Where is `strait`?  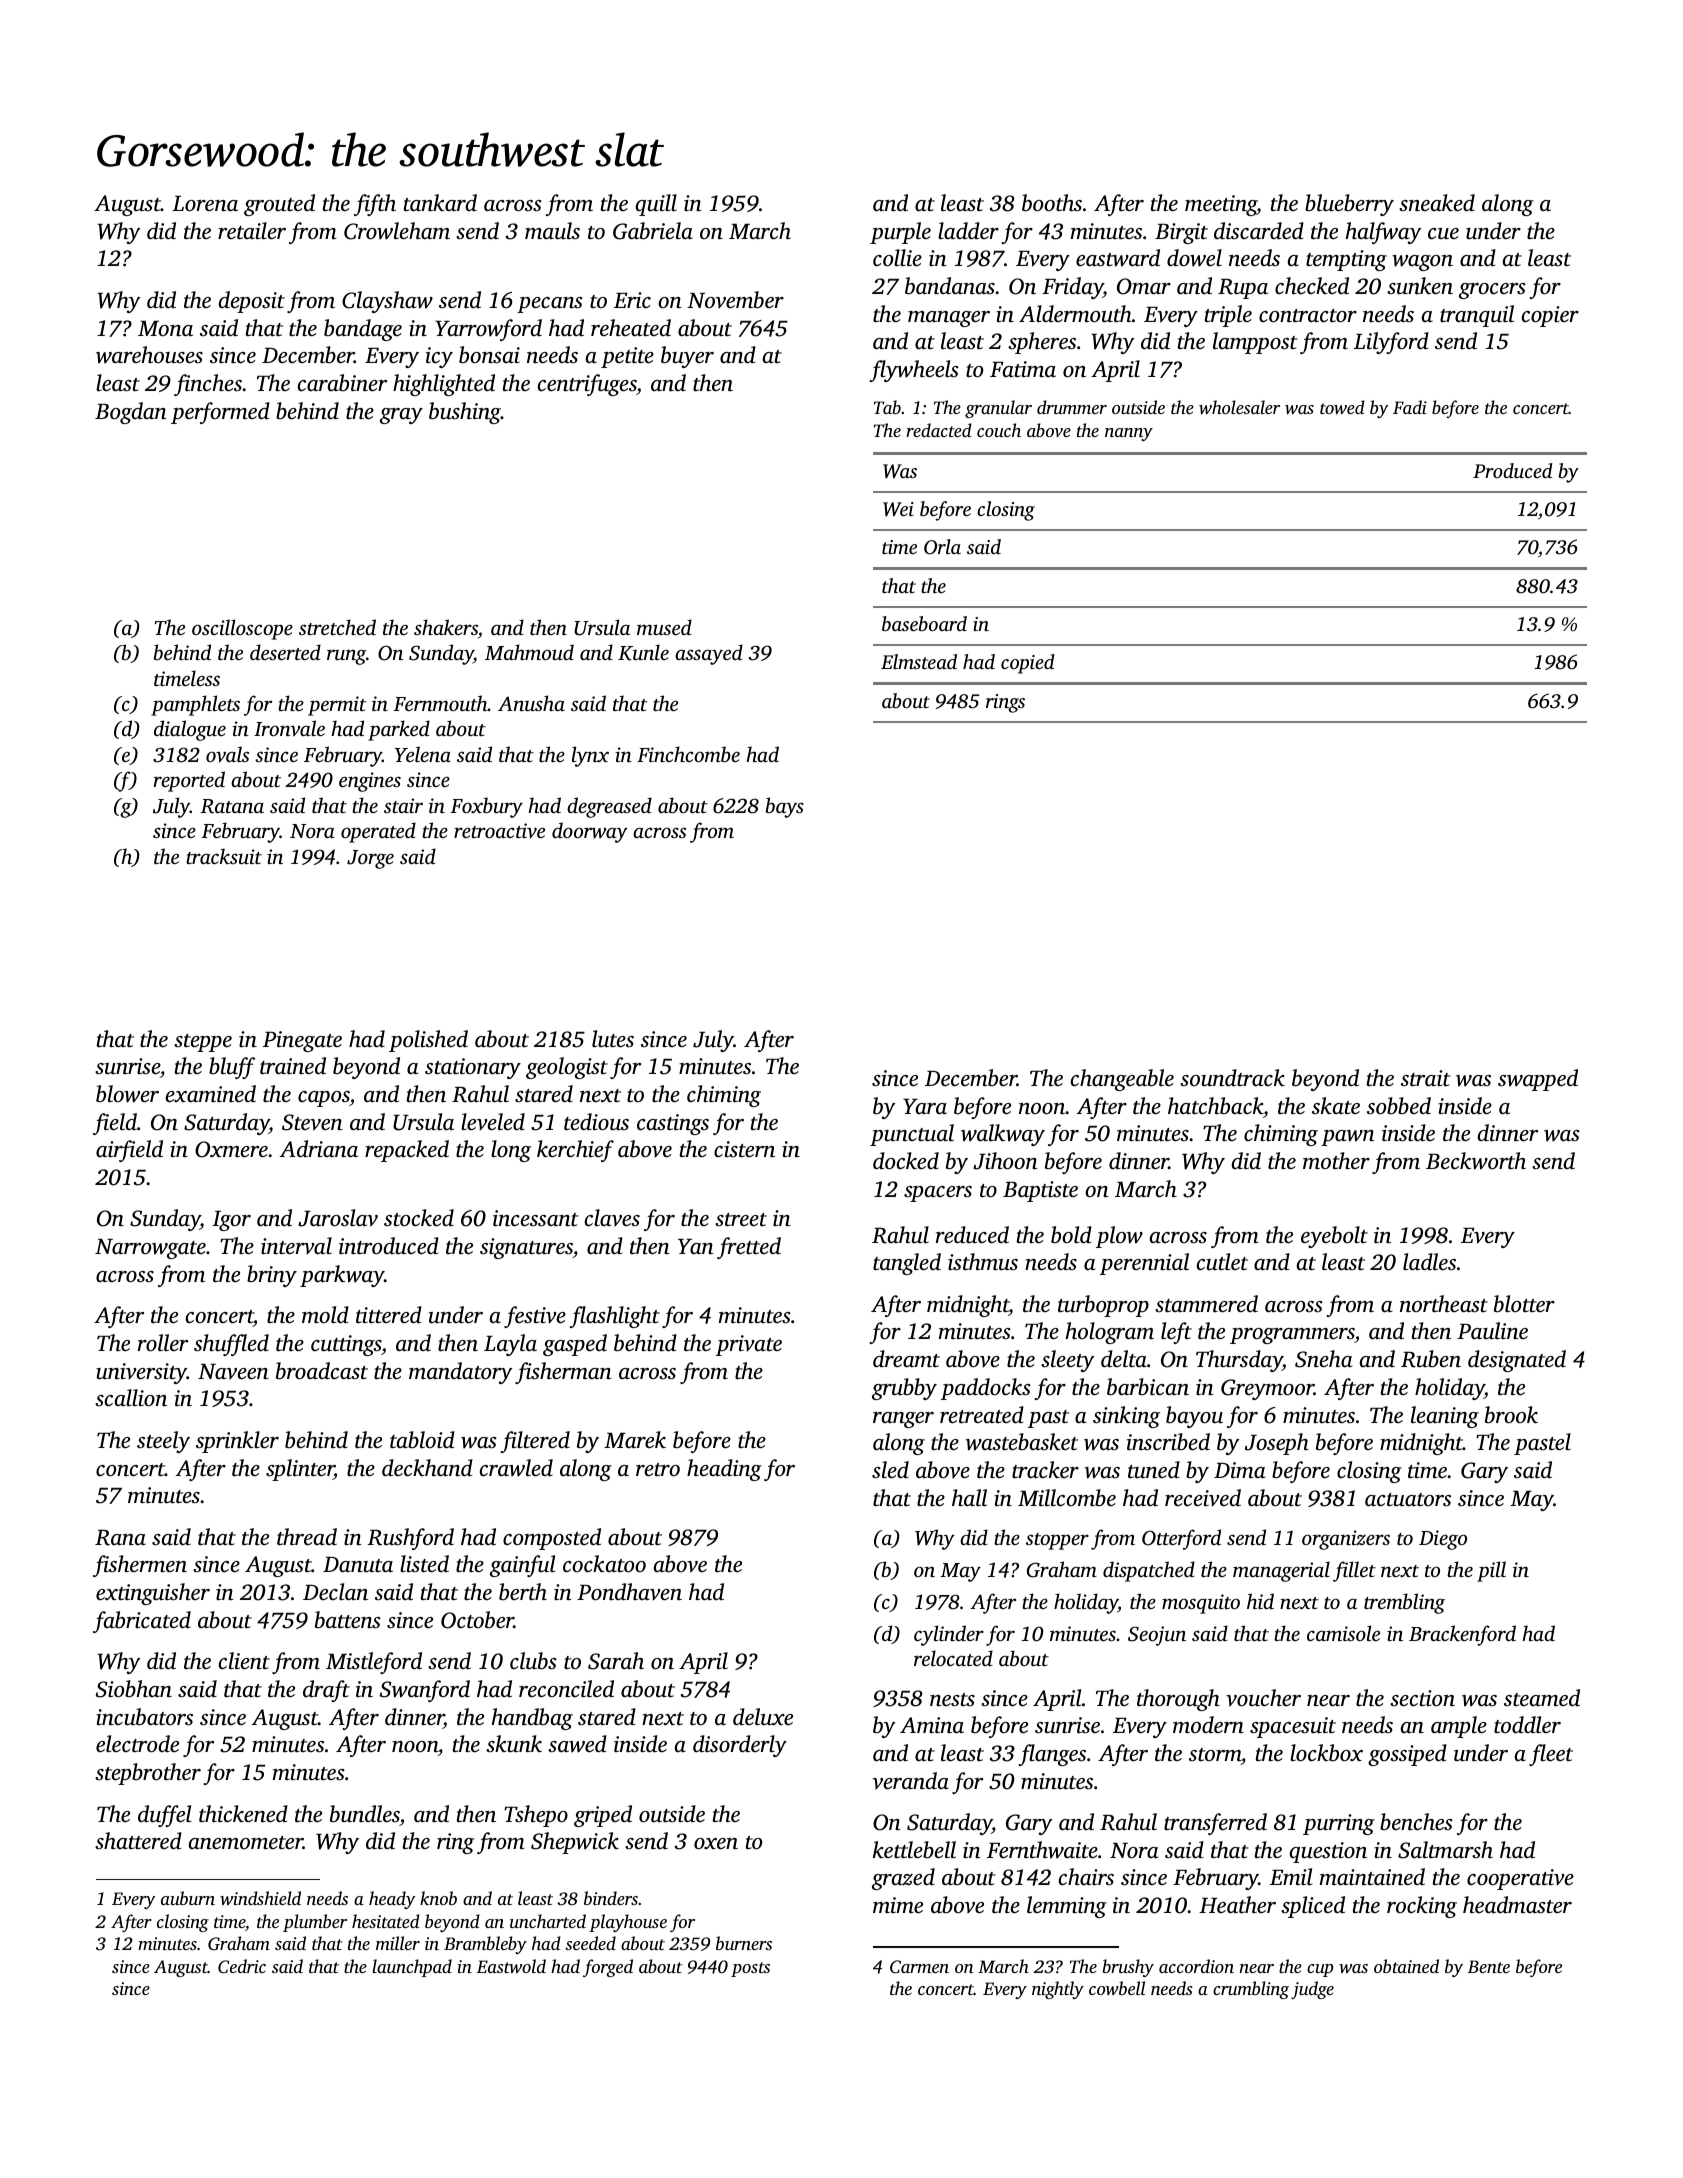
strait is located at coordinates (1425, 1078).
